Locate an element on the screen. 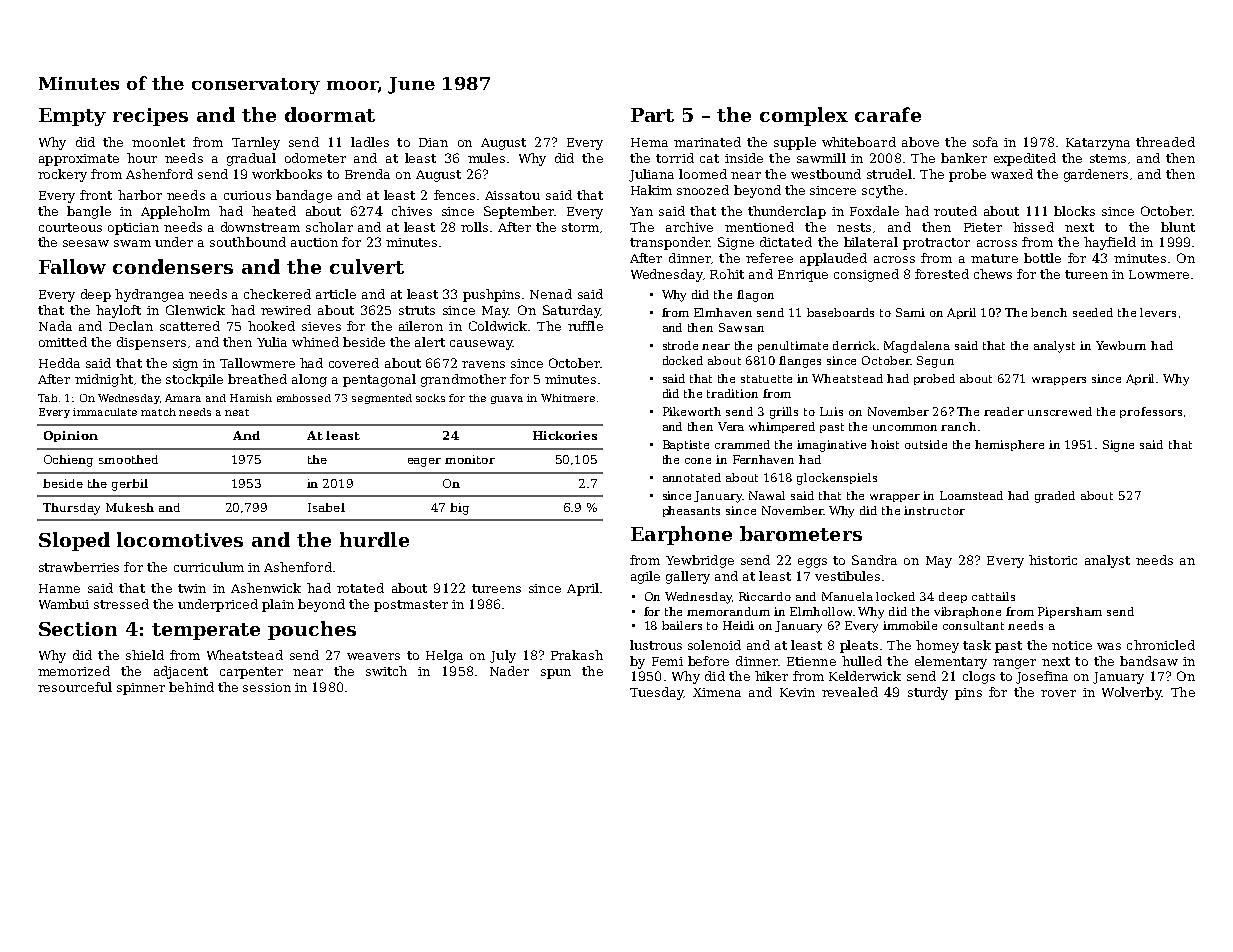  smoothed is located at coordinates (128, 459).
